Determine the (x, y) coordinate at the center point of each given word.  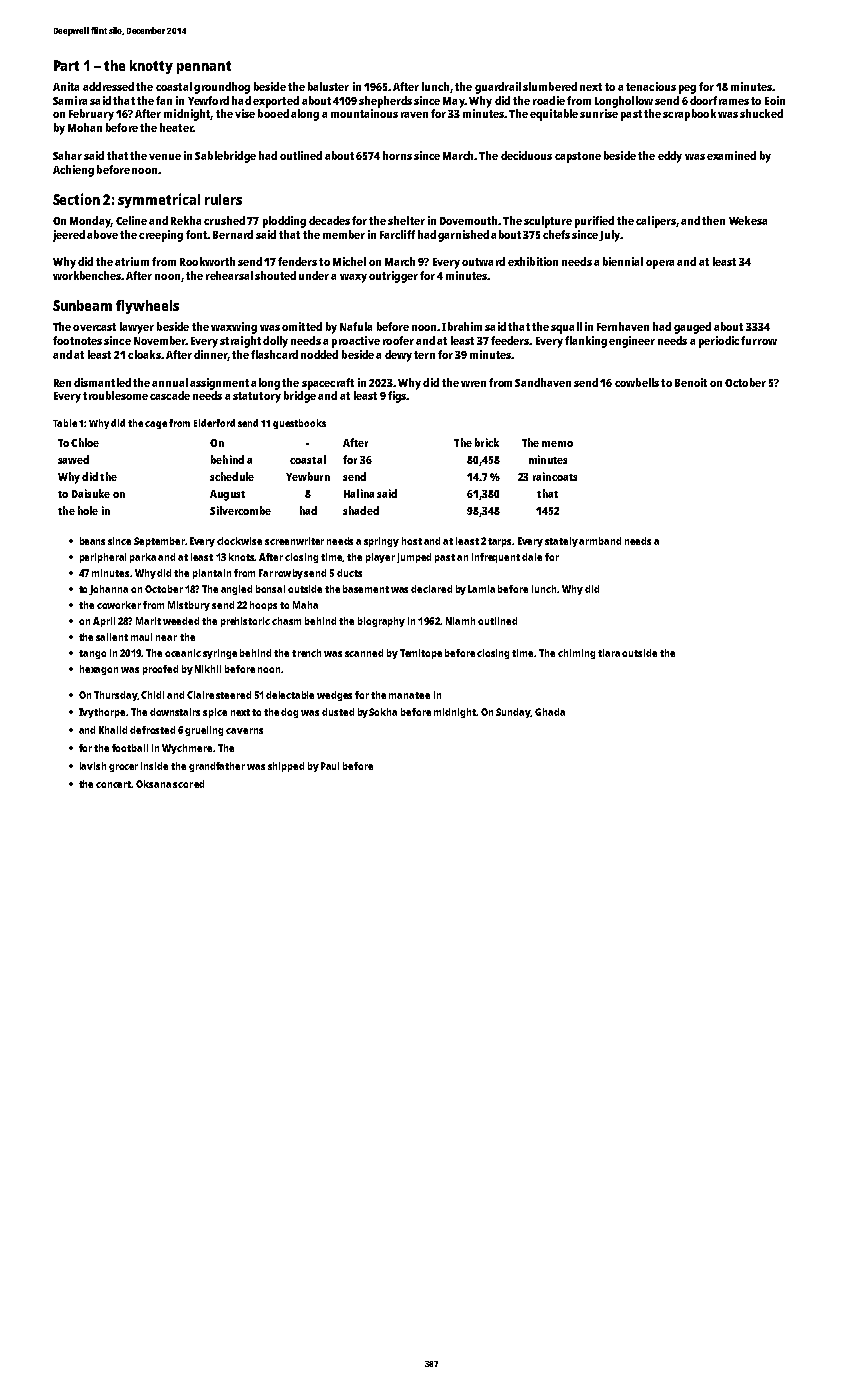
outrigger (393, 277)
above (102, 234)
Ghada (550, 712)
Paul (330, 766)
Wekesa (748, 220)
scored (188, 784)
